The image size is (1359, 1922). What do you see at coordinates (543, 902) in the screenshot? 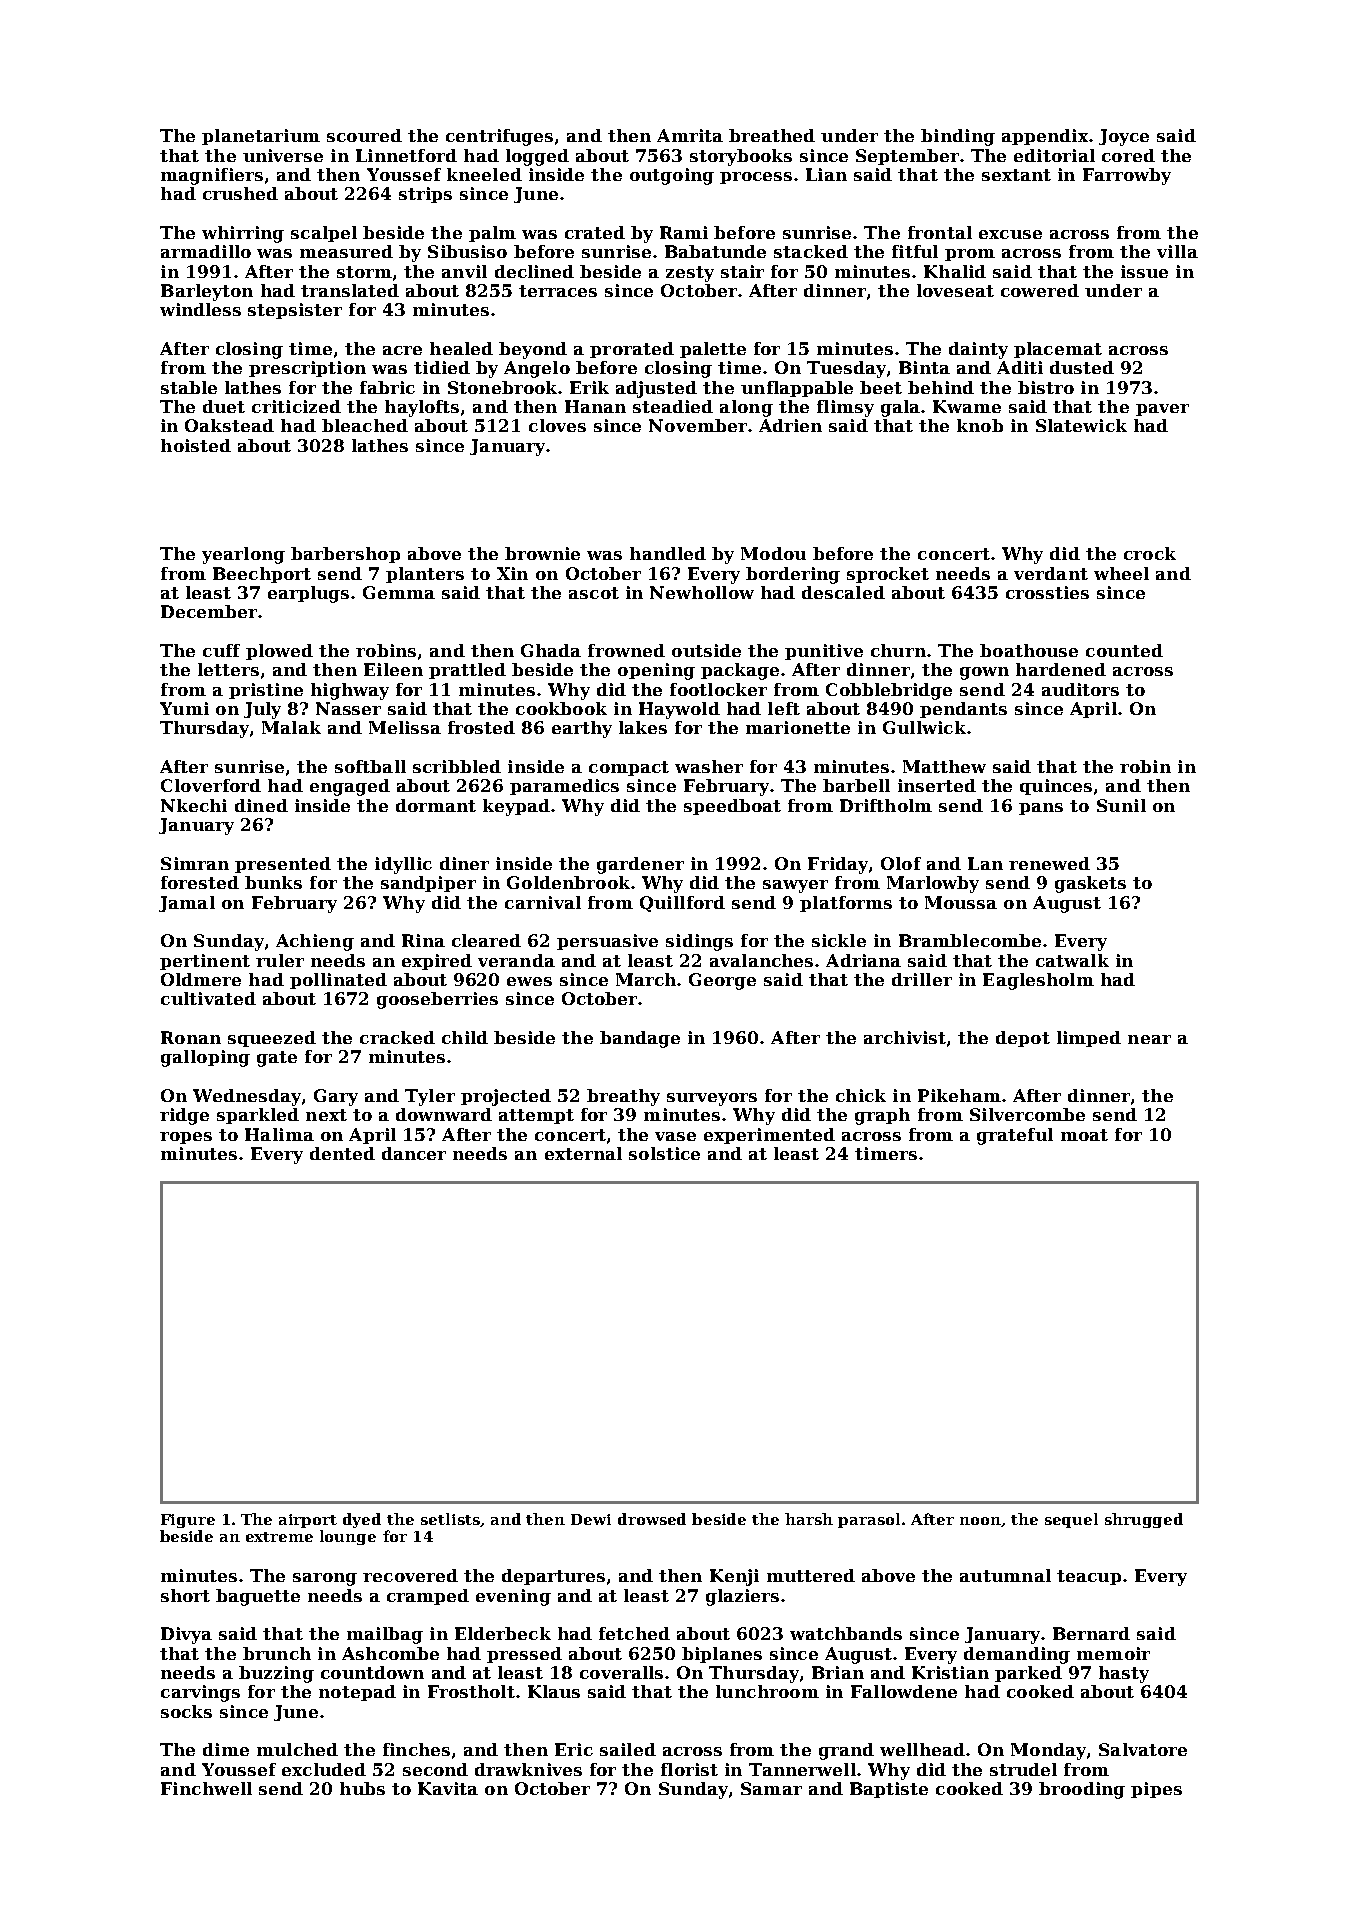
I see `carnival` at bounding box center [543, 902].
